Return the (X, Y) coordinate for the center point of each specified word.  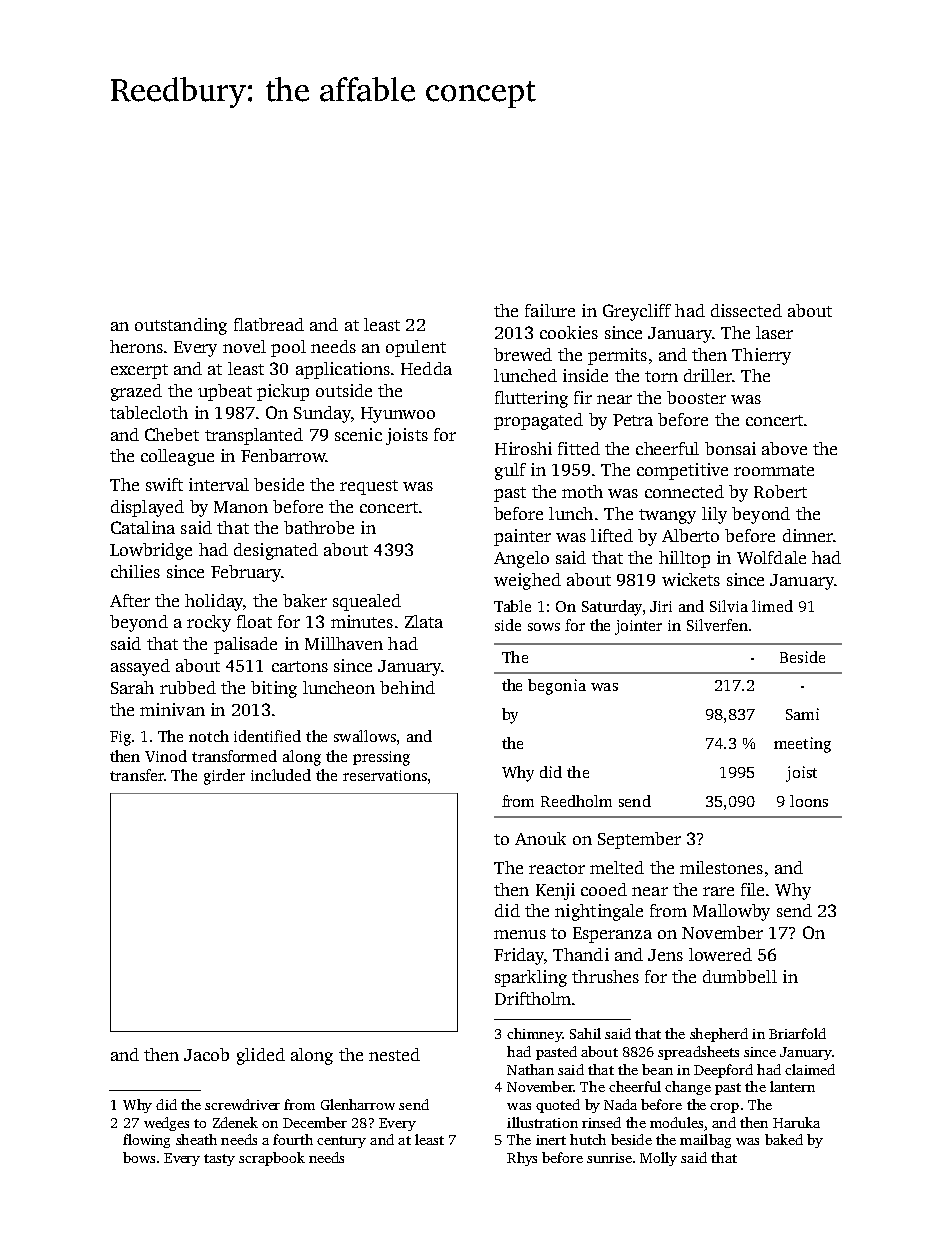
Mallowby (731, 912)
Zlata (424, 621)
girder (224, 777)
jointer (638, 627)
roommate (774, 470)
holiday (214, 602)
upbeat (225, 392)
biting (274, 689)
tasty (219, 1160)
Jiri (661, 606)
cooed (604, 889)
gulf (510, 471)
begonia (557, 687)
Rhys (522, 1159)
